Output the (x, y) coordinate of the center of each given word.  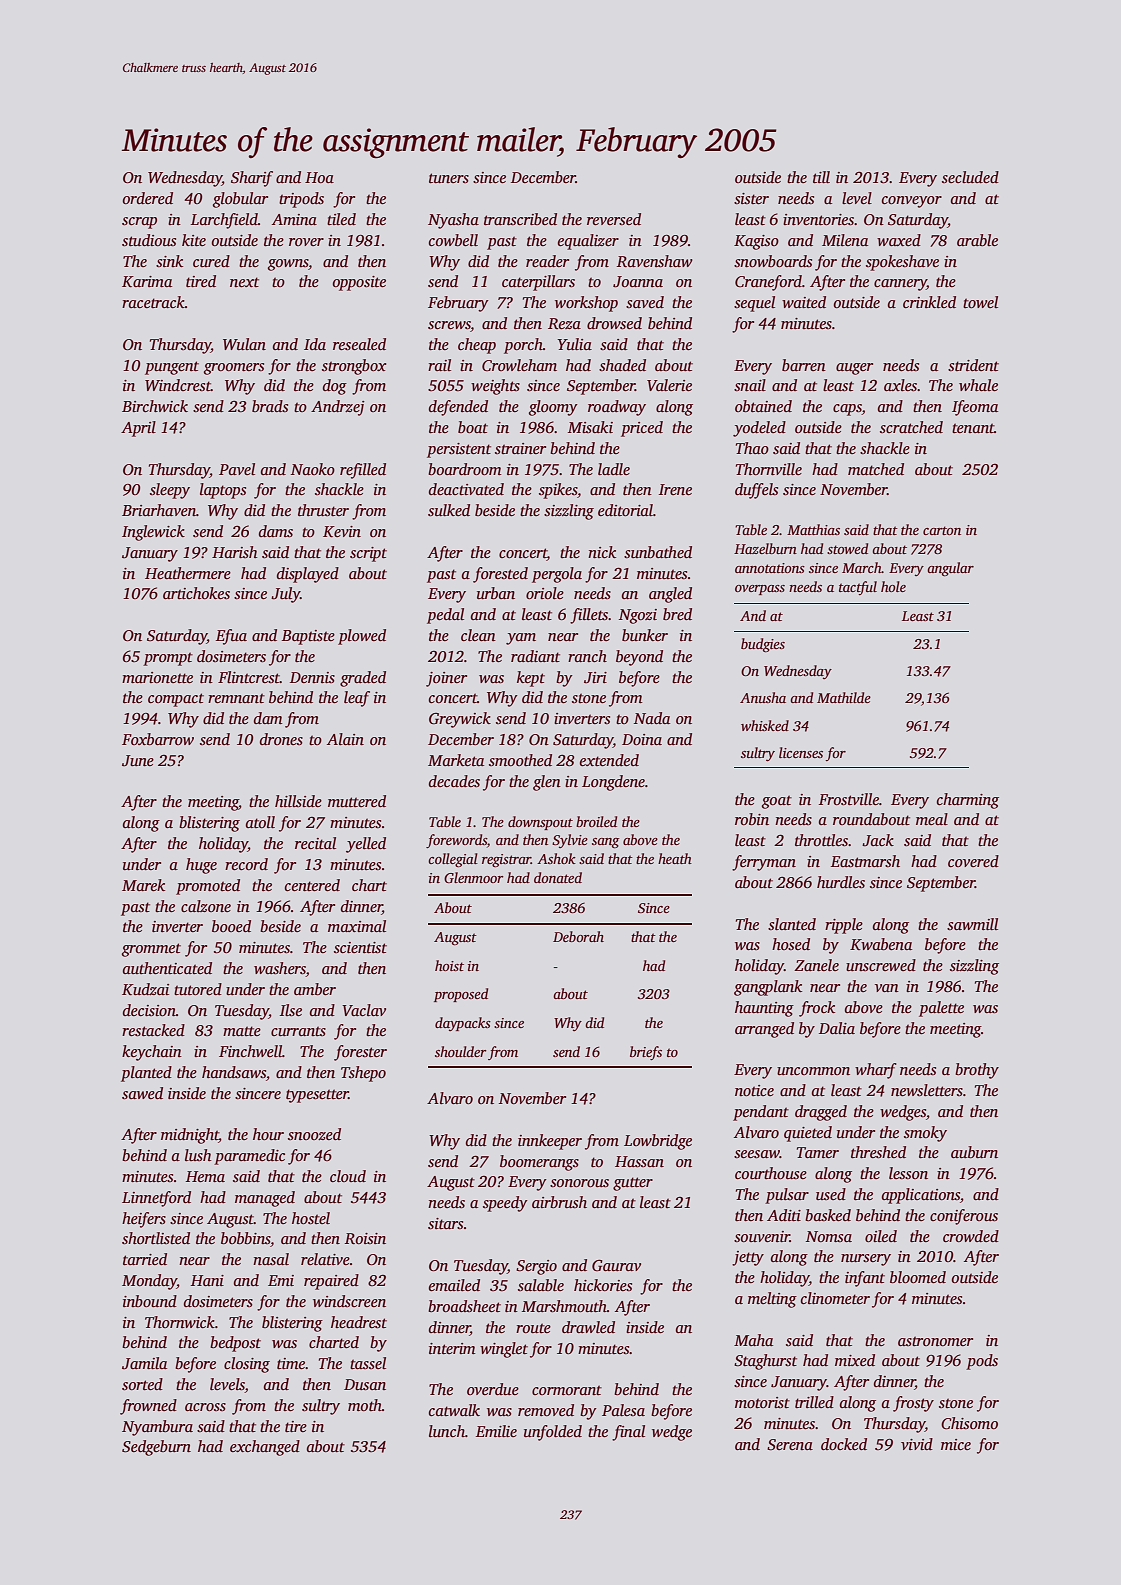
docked (844, 1444)
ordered (148, 198)
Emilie (496, 1431)
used (831, 1194)
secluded (970, 177)
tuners (449, 178)
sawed (142, 1093)
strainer (520, 448)
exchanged (265, 1448)
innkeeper (550, 1142)
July (285, 595)
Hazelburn (765, 548)
